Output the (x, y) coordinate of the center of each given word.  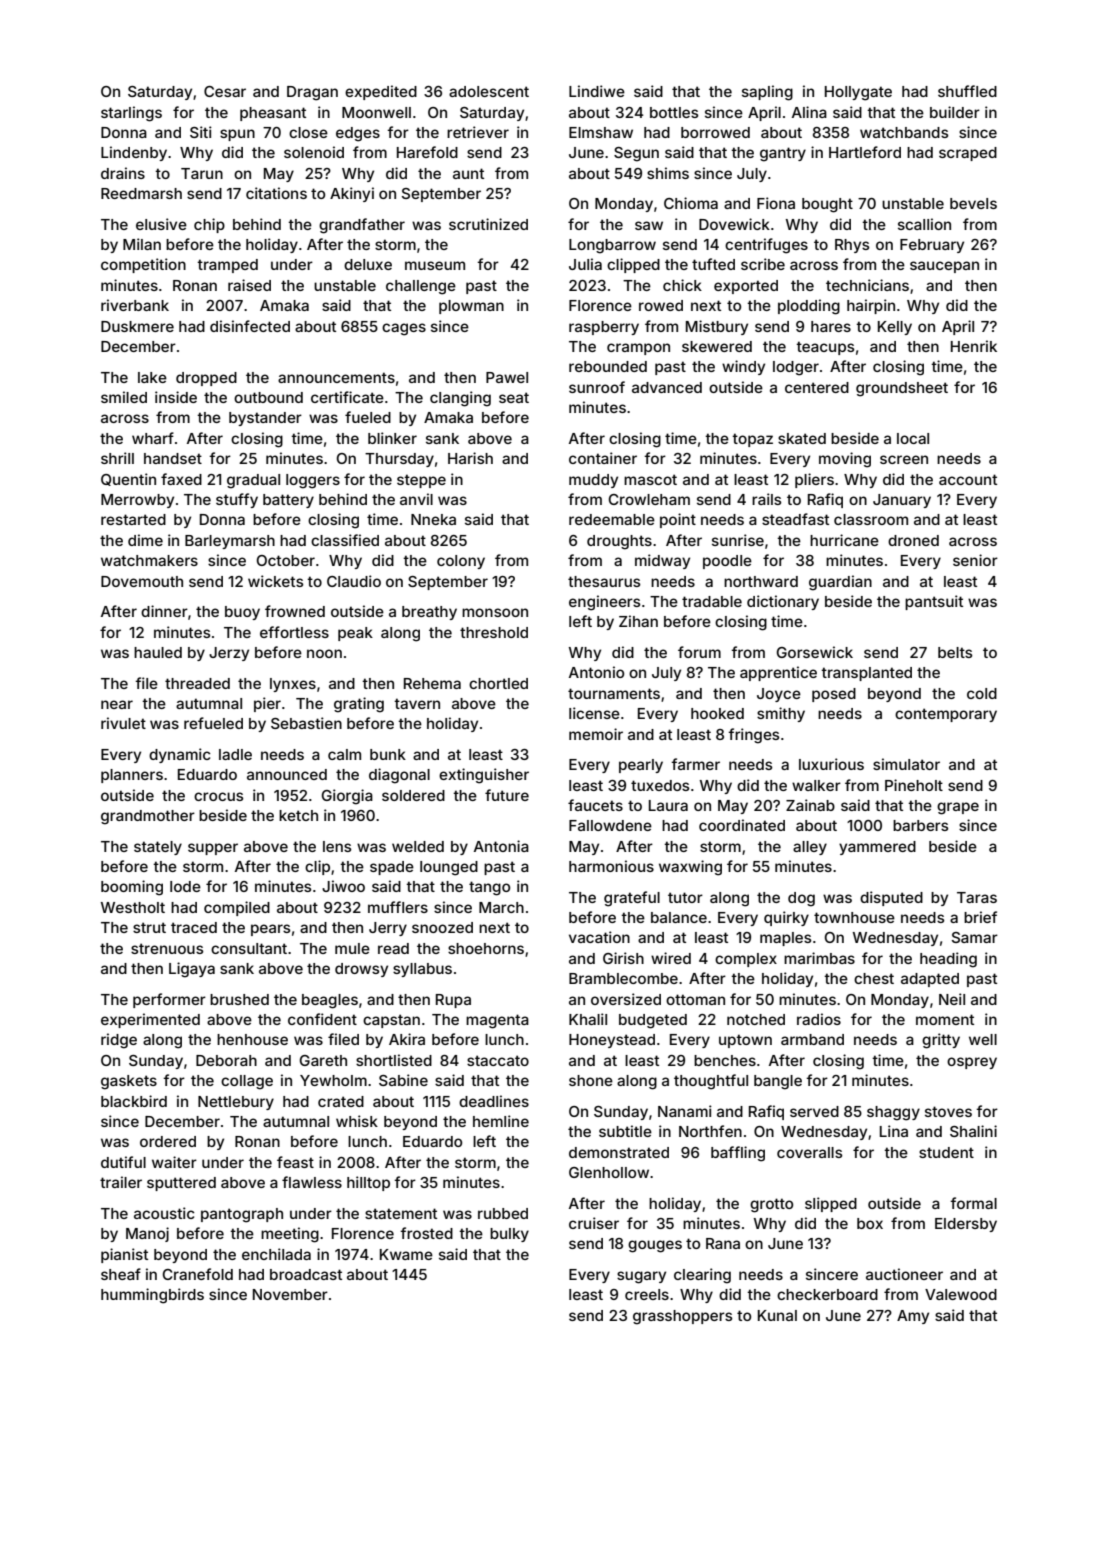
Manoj (147, 1234)
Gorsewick (815, 652)
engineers (604, 603)
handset (173, 458)
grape (958, 808)
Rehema (432, 683)
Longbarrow (612, 246)
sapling (767, 93)
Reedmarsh (141, 193)
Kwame (406, 1254)
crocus (218, 796)
